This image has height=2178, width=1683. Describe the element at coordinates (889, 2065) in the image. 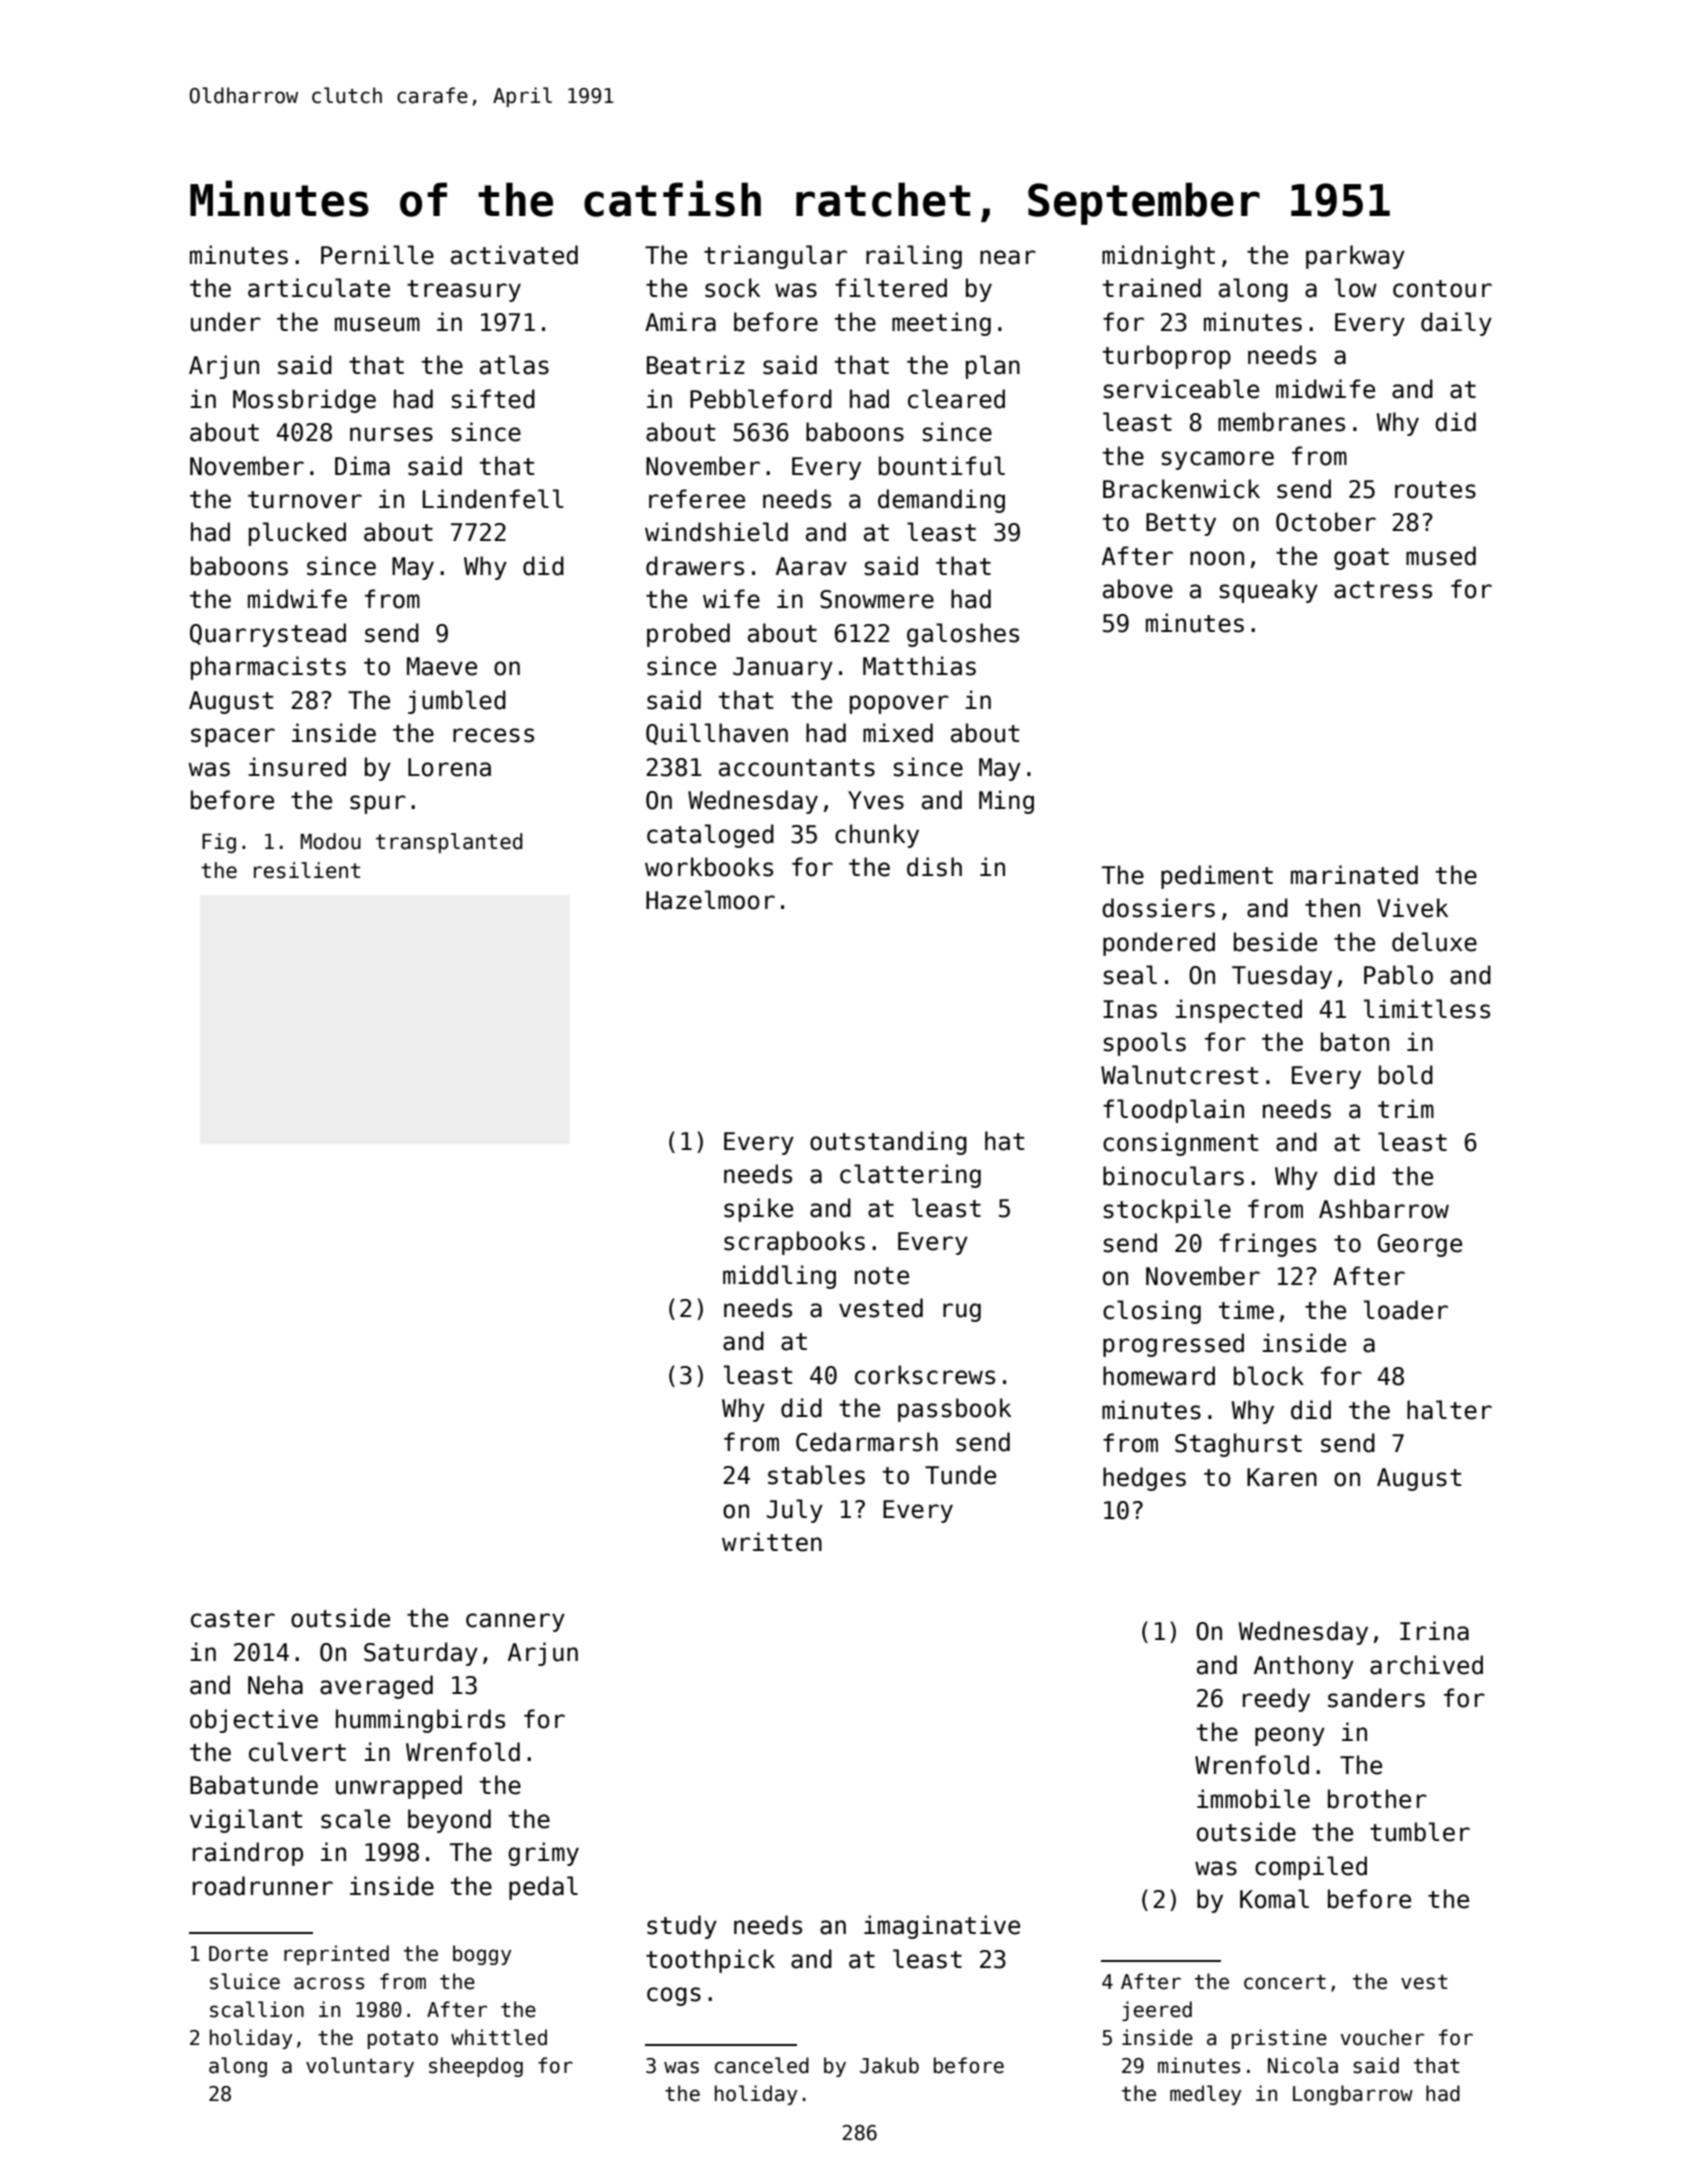

I see `Jakub` at that location.
